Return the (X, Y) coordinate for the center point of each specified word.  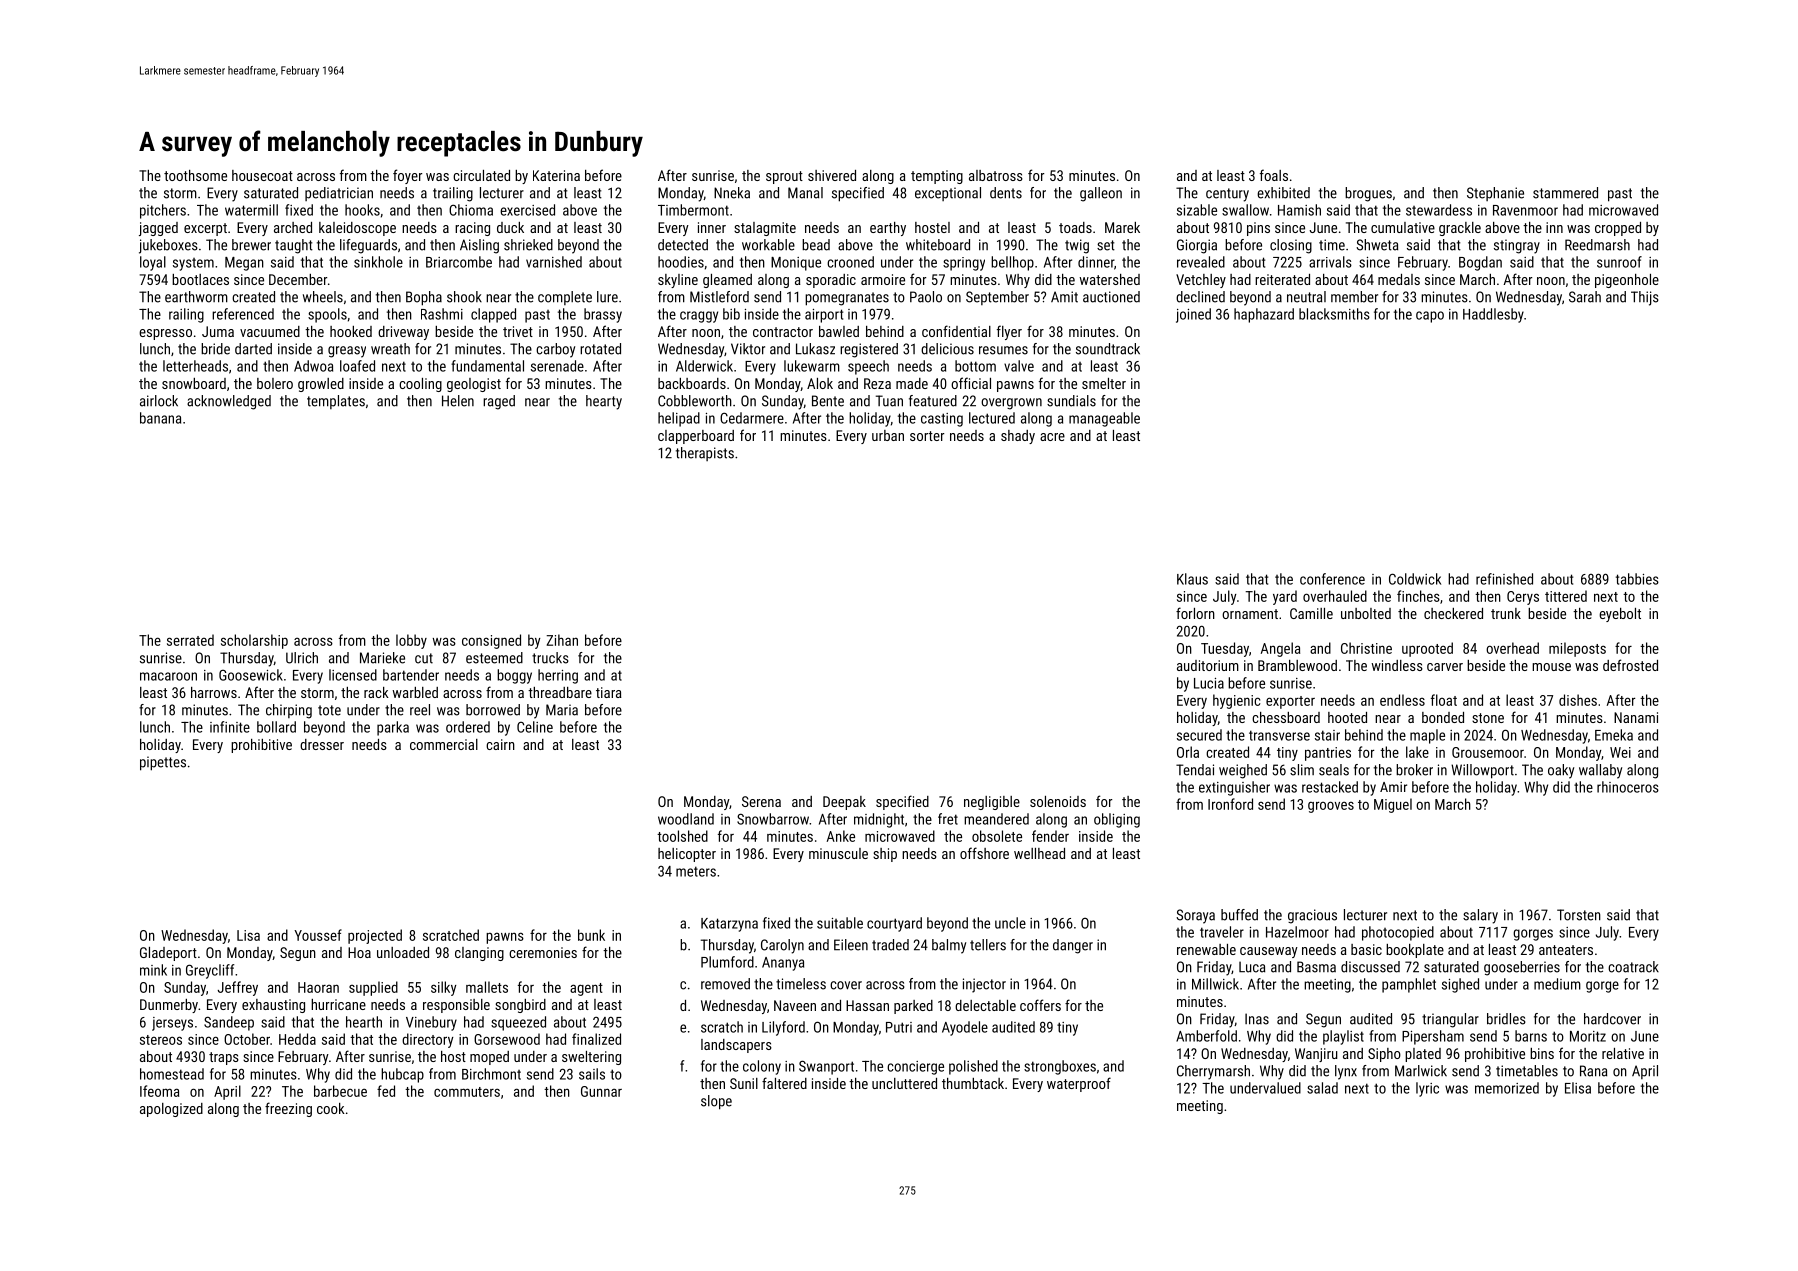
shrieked (528, 245)
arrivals (1330, 262)
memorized (1507, 1088)
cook (331, 1108)
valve (1019, 366)
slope (716, 1102)
